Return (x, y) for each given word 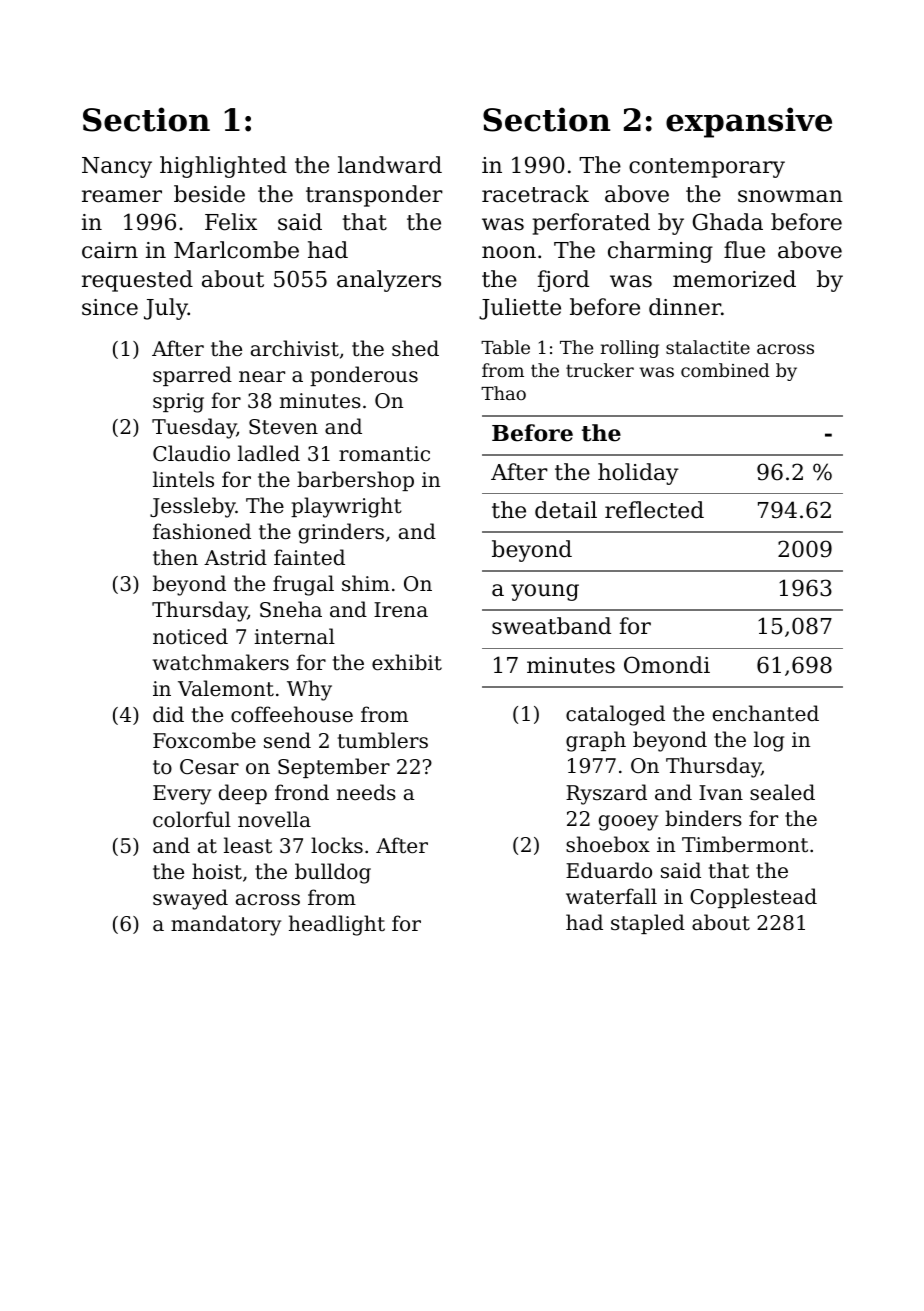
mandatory (226, 925)
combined (725, 370)
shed (415, 348)
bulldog (333, 873)
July (166, 309)
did (168, 714)
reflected (654, 510)
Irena (401, 610)
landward (390, 165)
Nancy (117, 167)
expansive (749, 122)
